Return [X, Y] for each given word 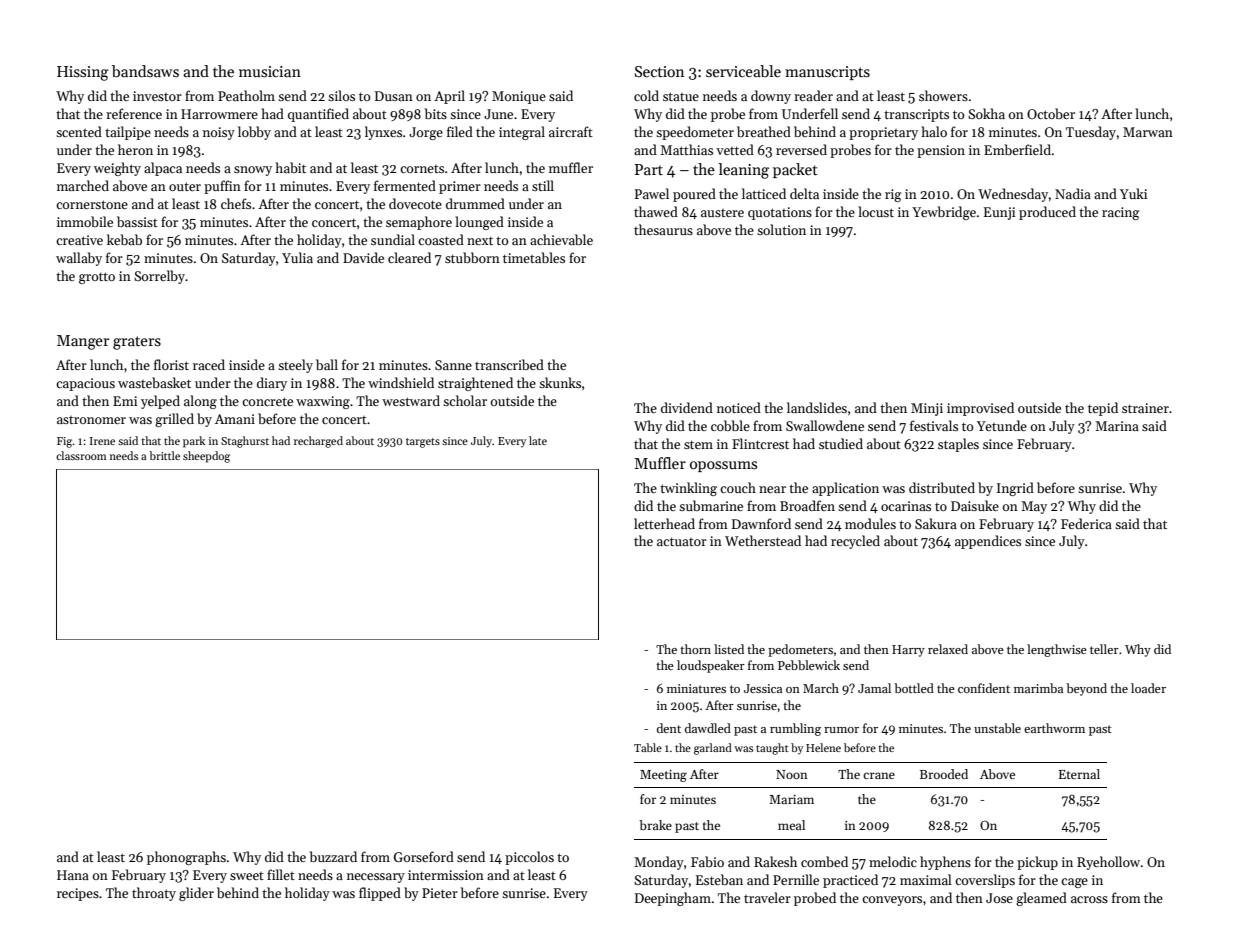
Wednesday [1013, 195]
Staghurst [245, 442]
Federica [1086, 523]
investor [157, 96]
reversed [801, 149]
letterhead [664, 523]
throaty [154, 894]
